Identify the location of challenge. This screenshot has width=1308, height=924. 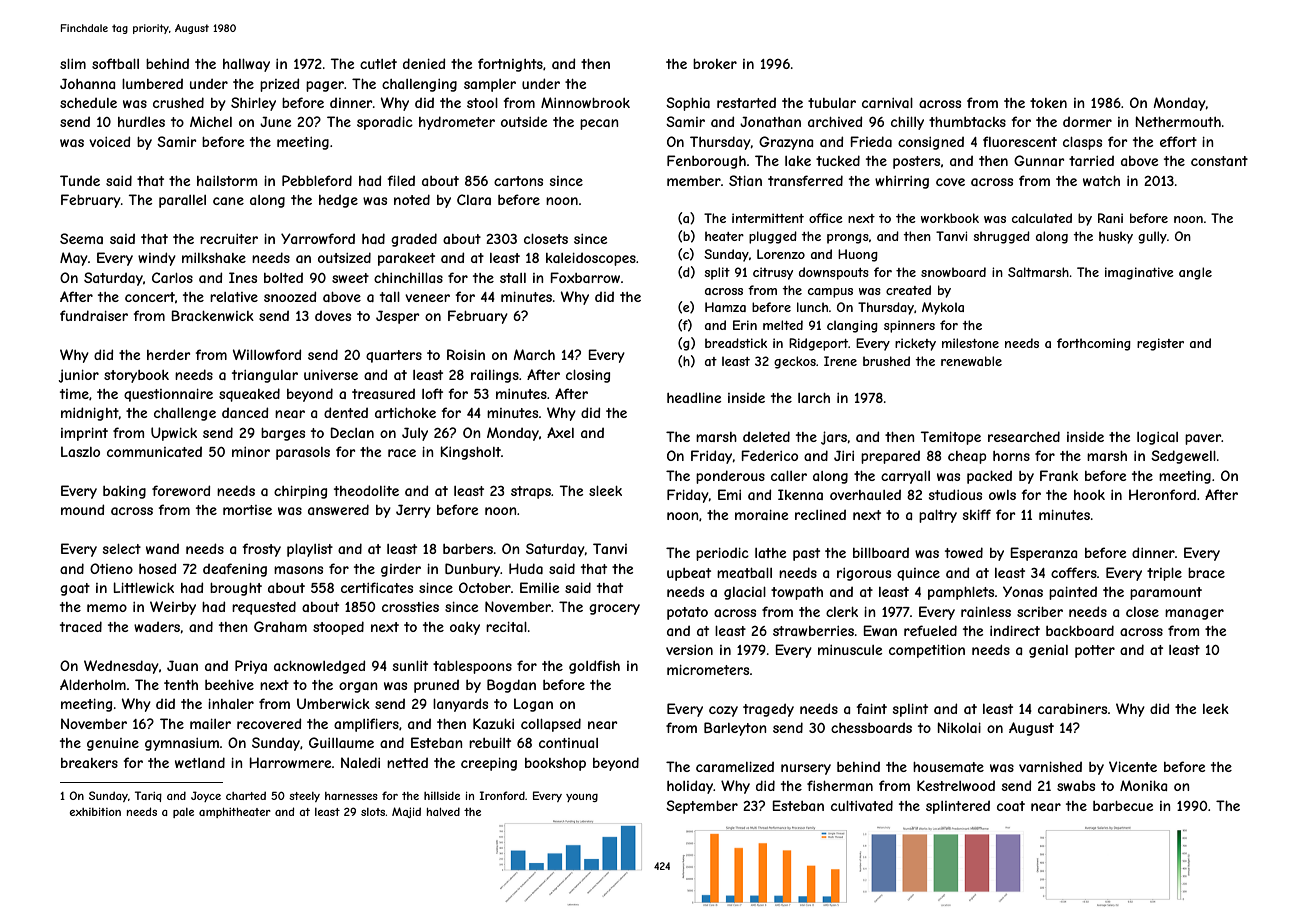
(185, 414).
